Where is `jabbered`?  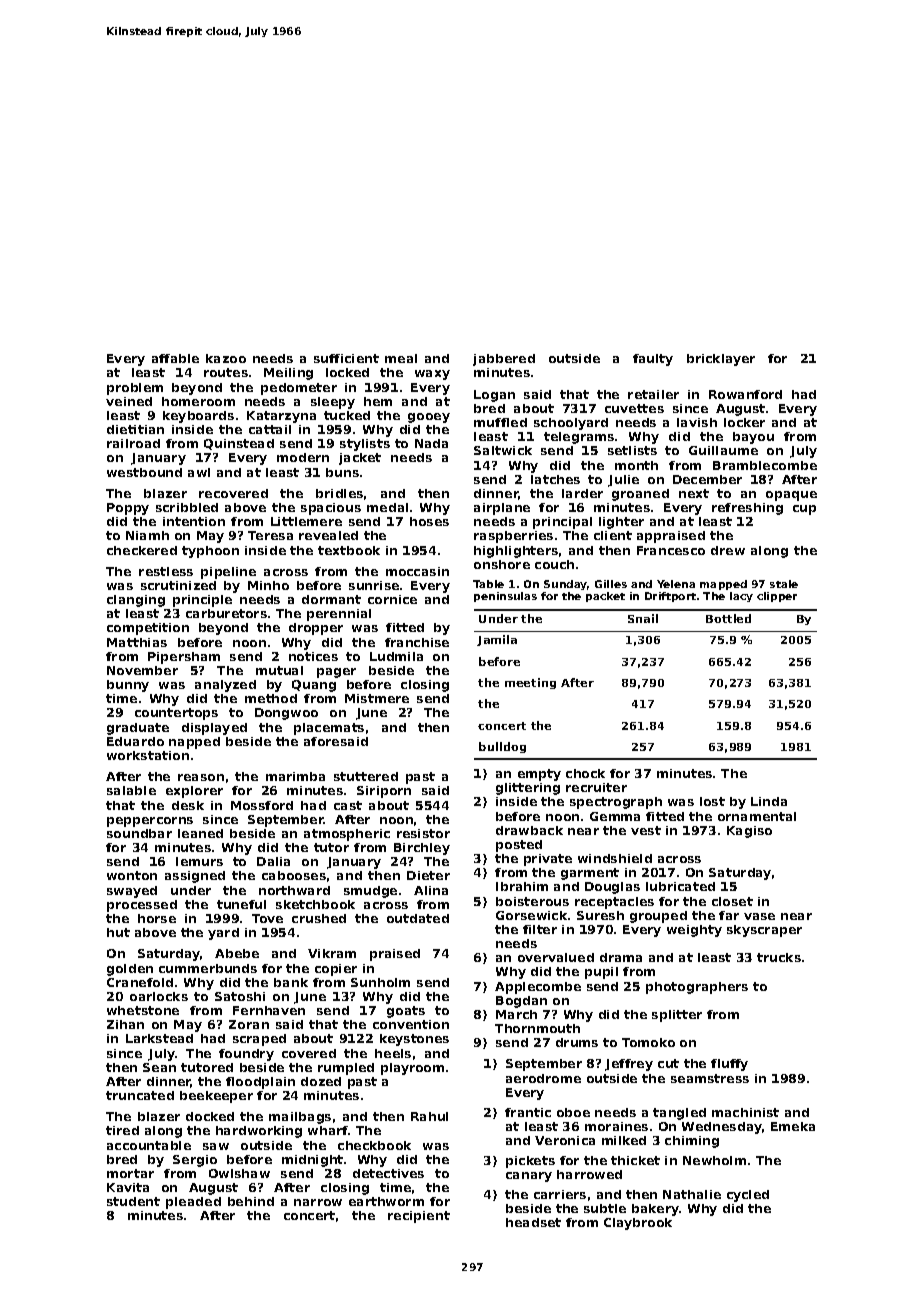
jabbered is located at coordinates (504, 360).
